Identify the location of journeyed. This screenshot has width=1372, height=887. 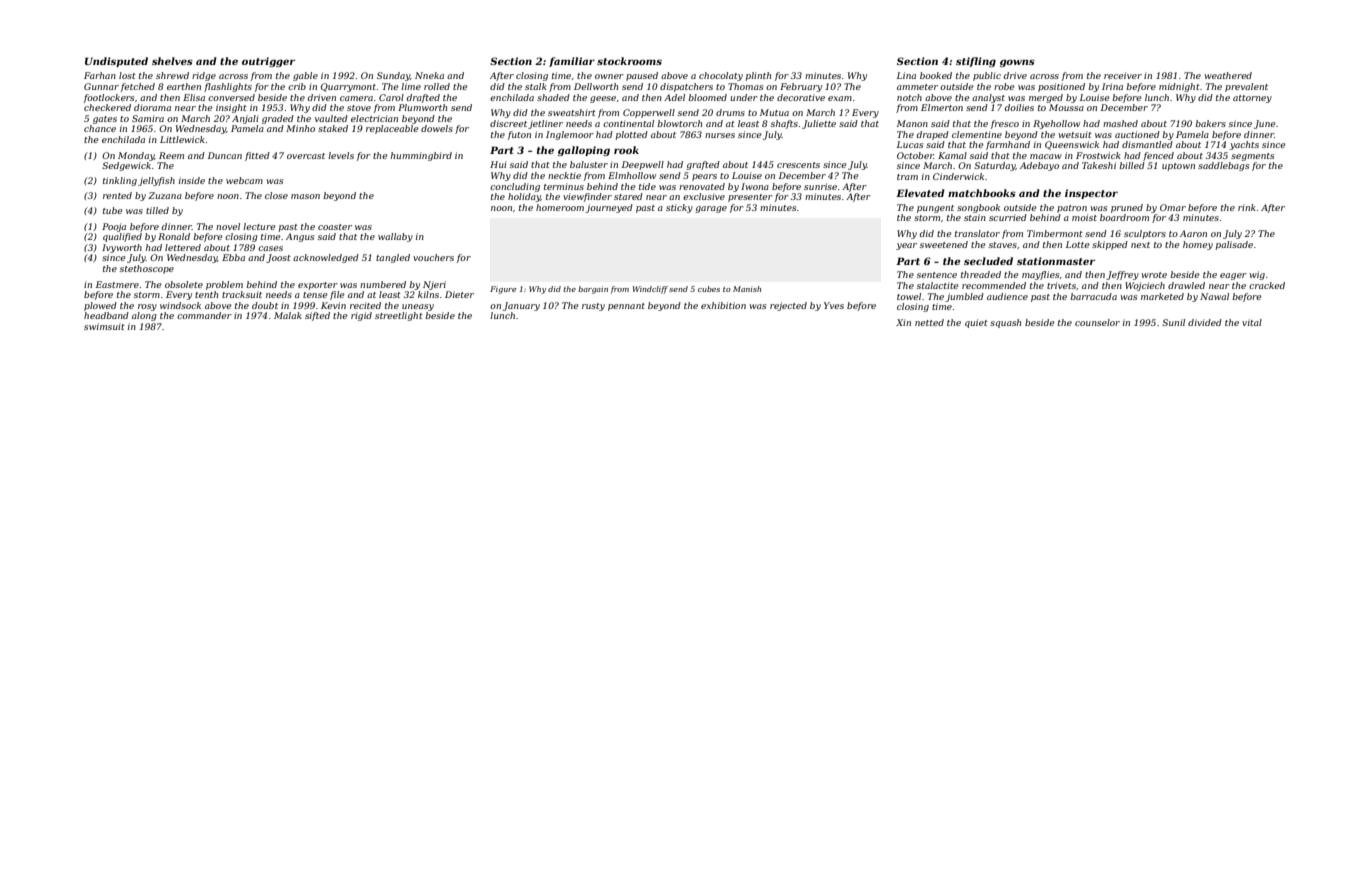
(609, 208).
